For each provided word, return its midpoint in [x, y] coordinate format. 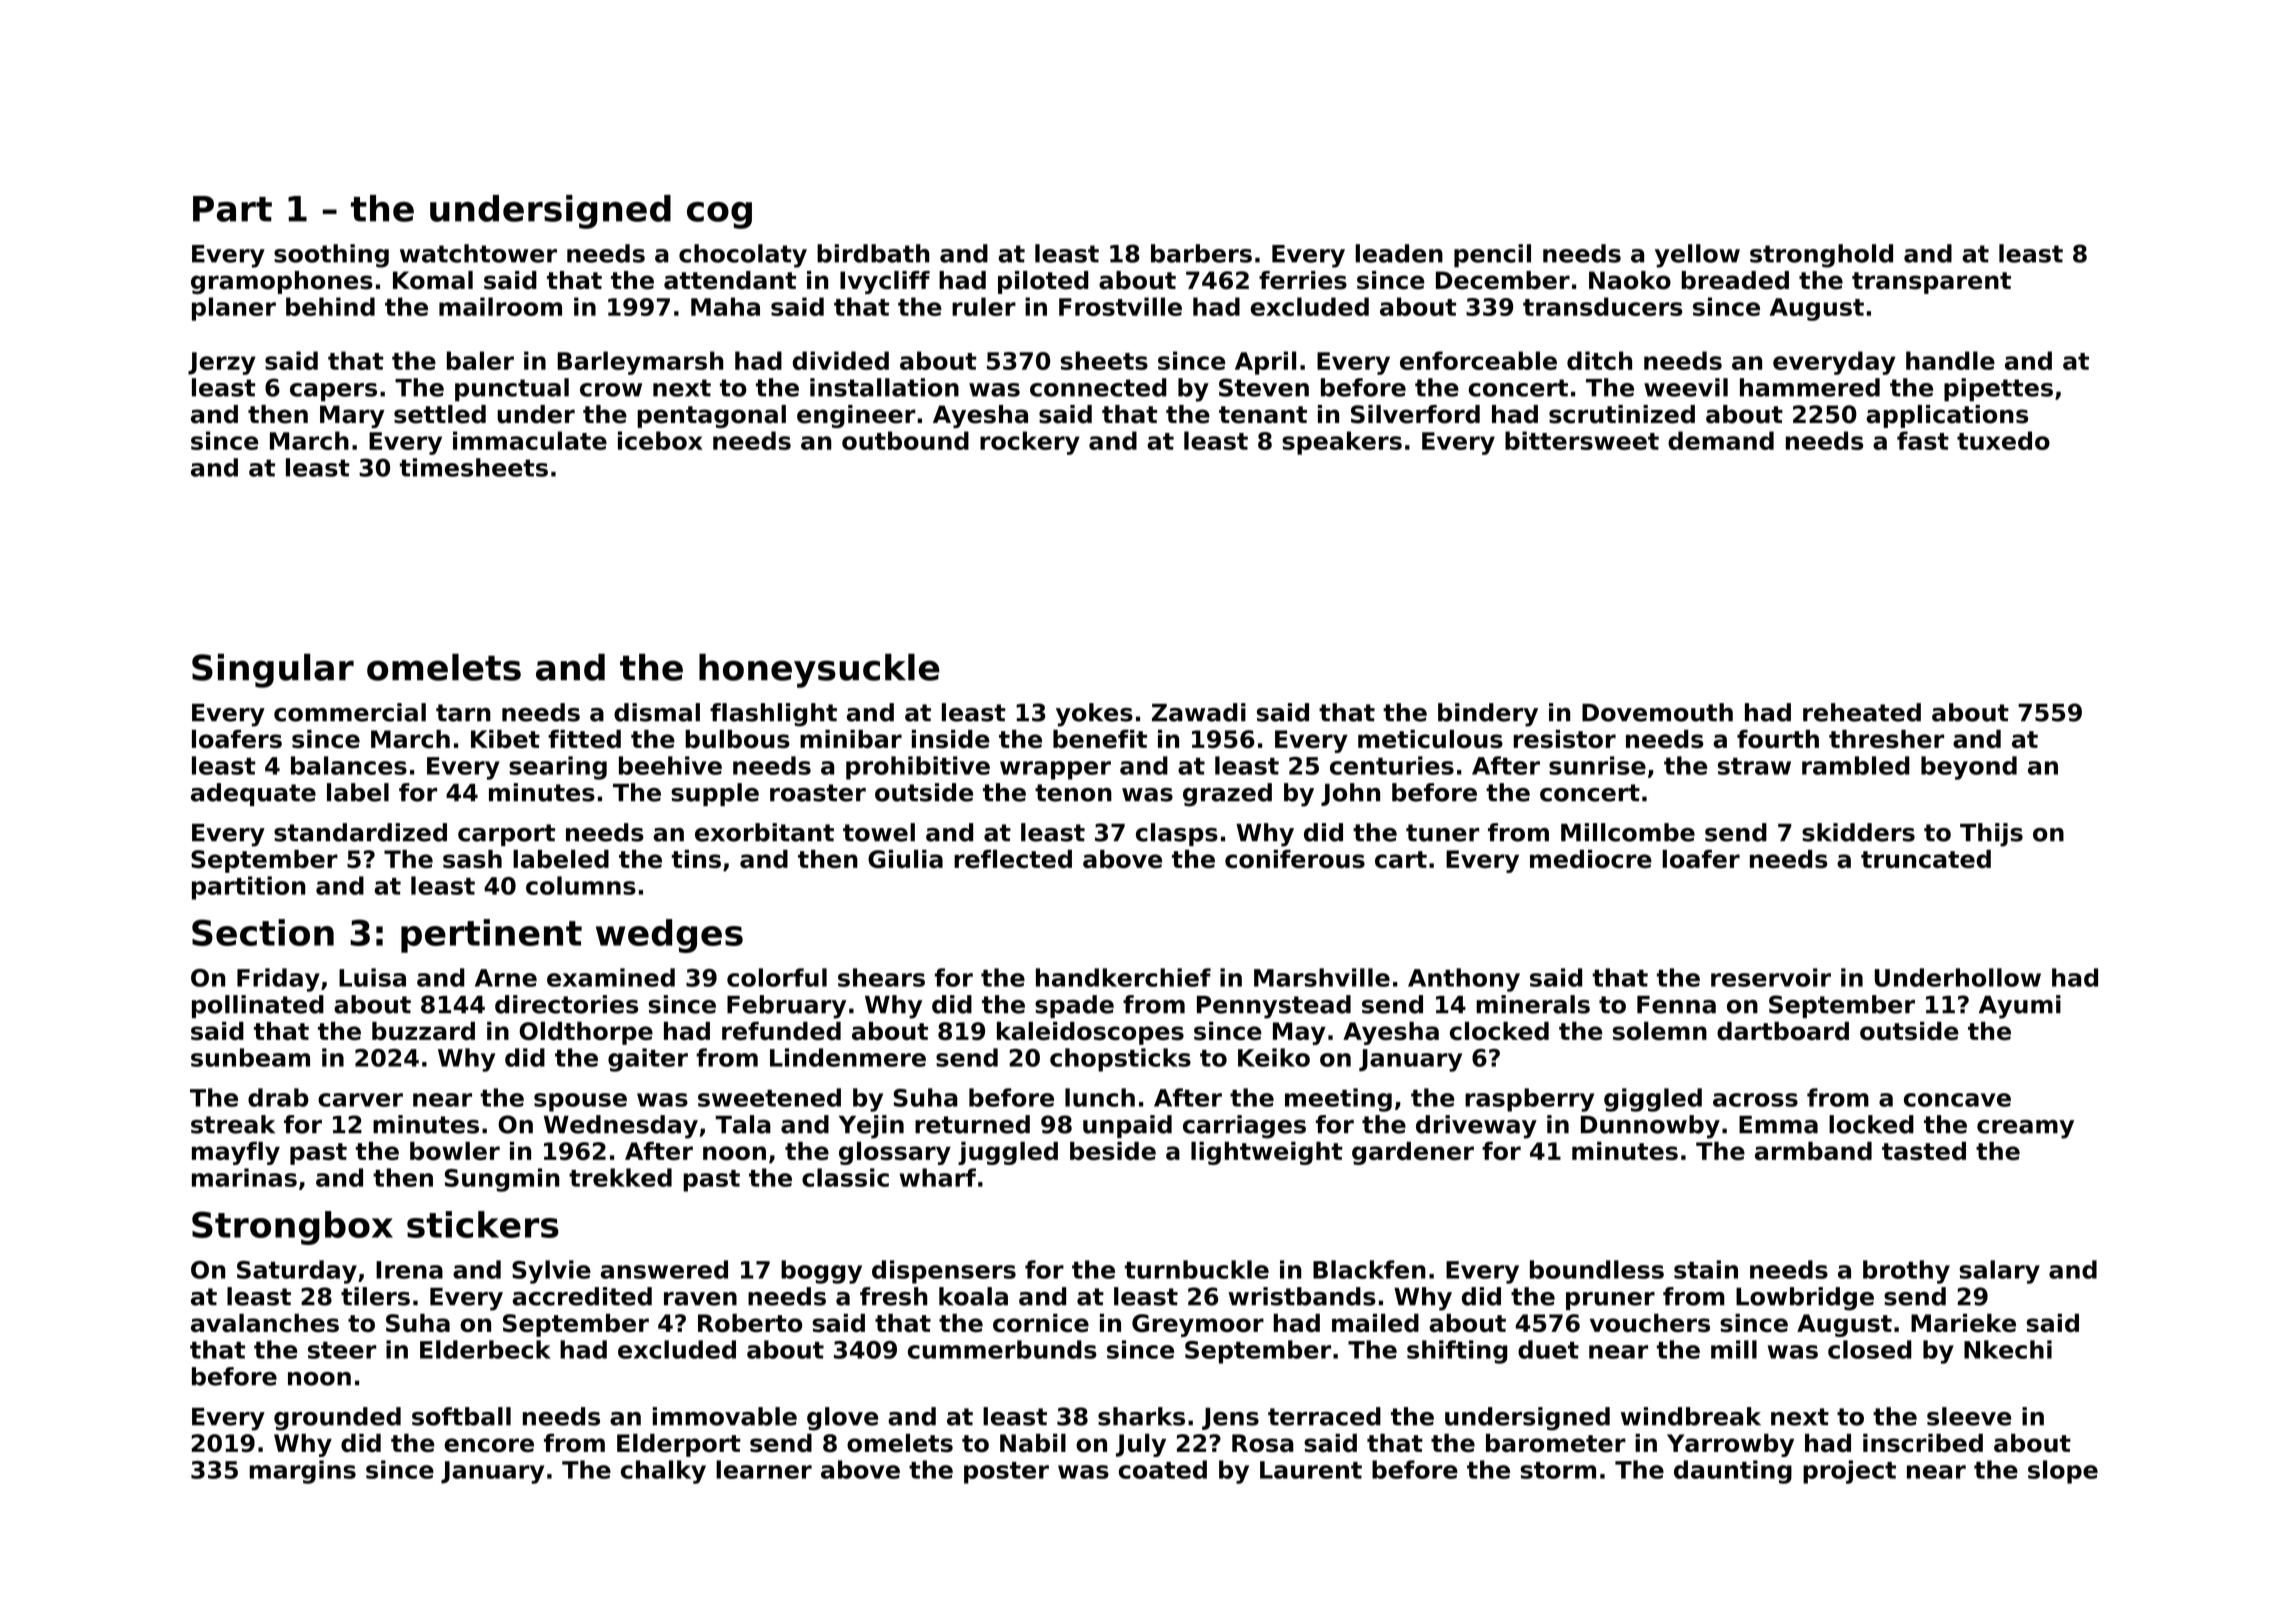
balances [349, 765]
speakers [1342, 443]
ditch [1599, 360]
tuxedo [2003, 440]
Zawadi [1199, 712]
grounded [337, 1419]
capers [333, 392]
